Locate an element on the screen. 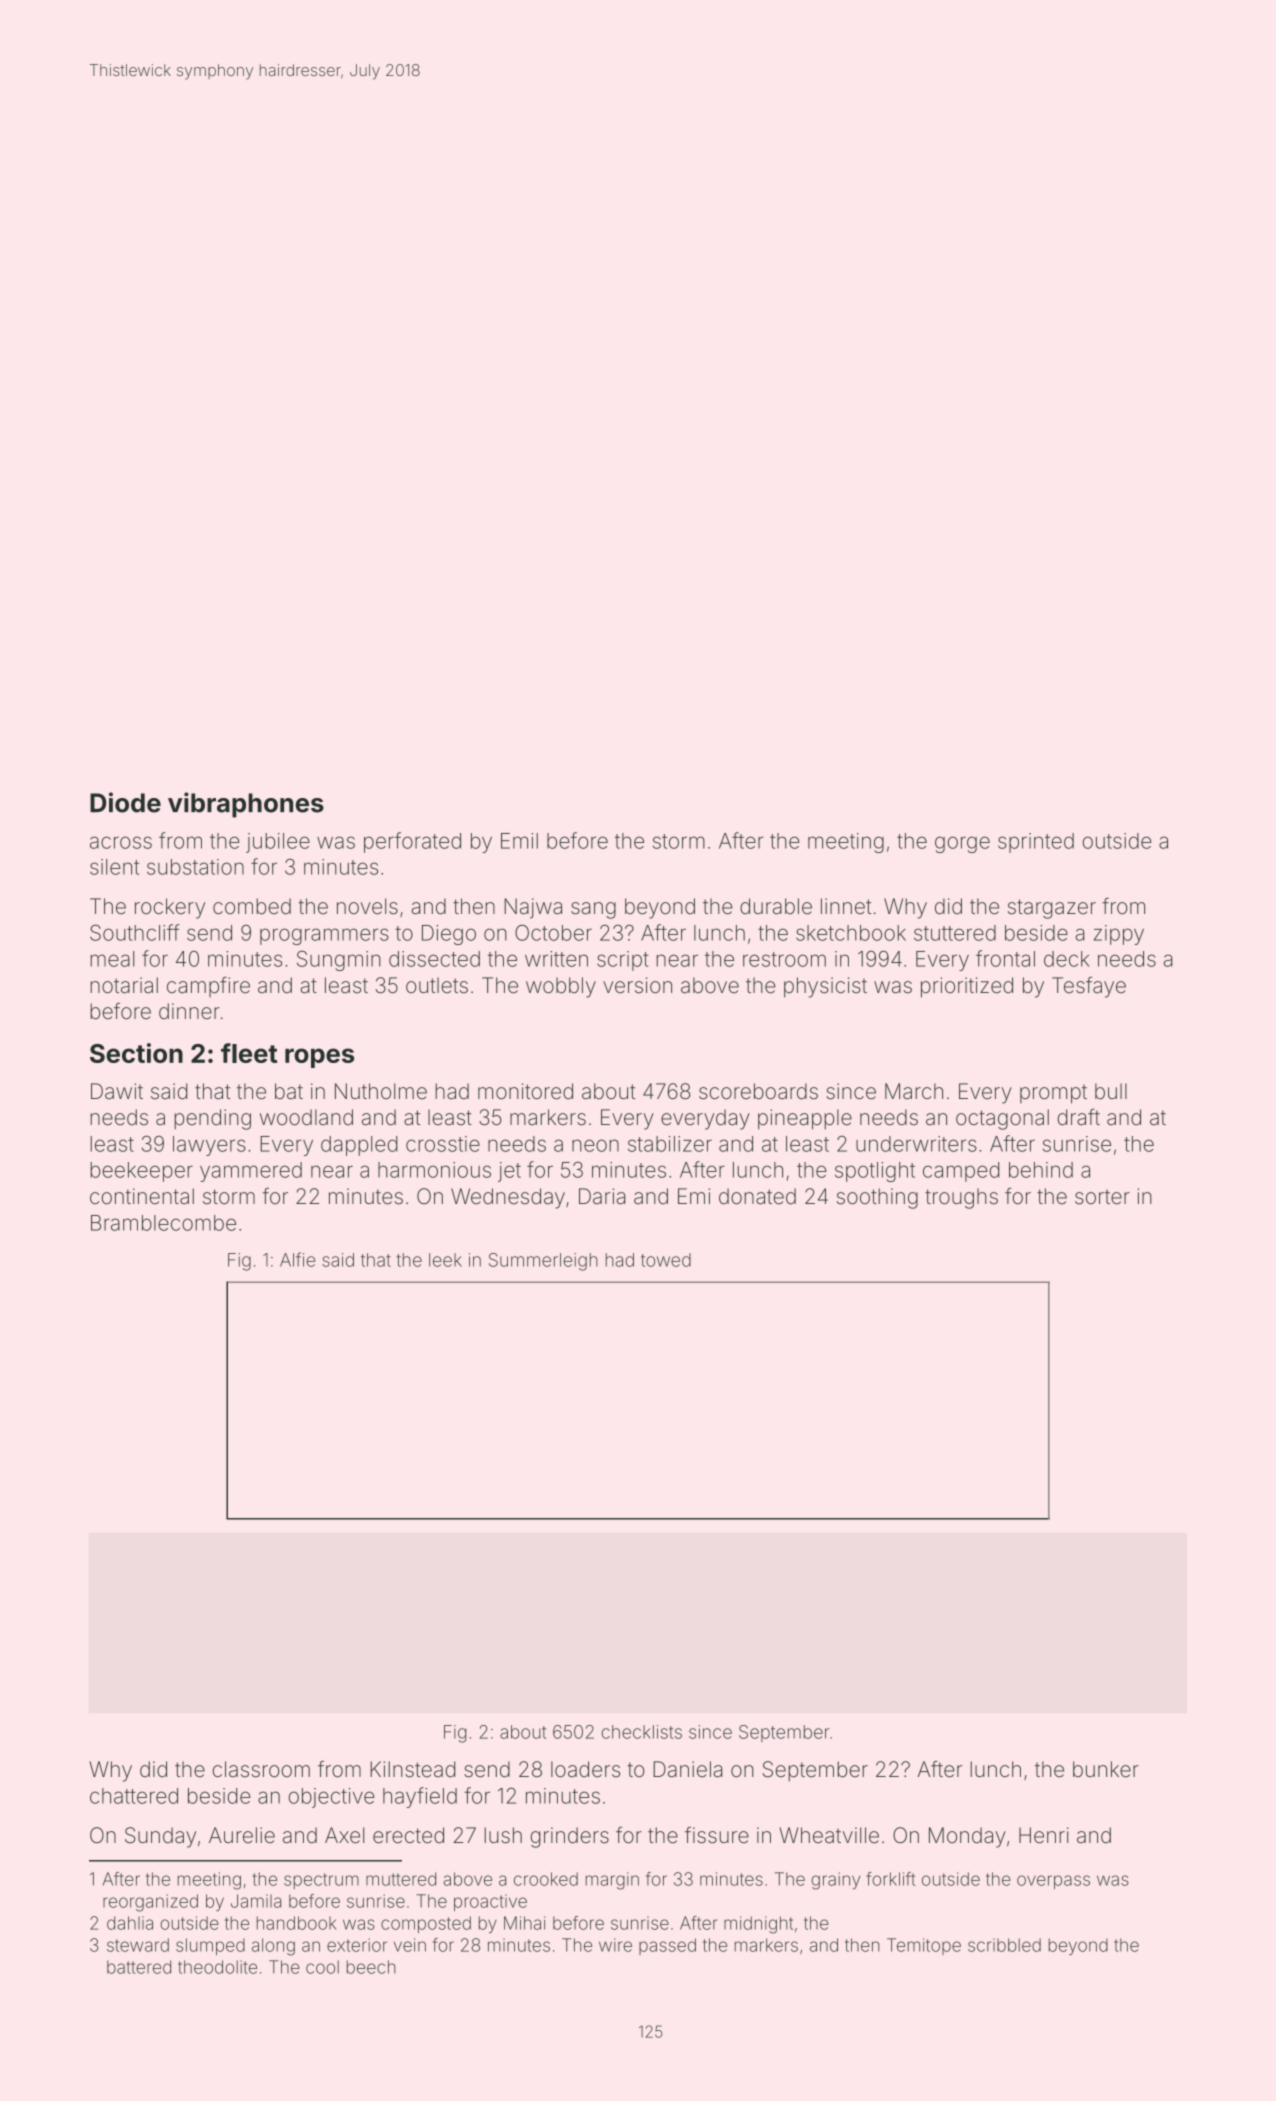 The width and height of the screenshot is (1276, 2101). Emil is located at coordinates (519, 841).
